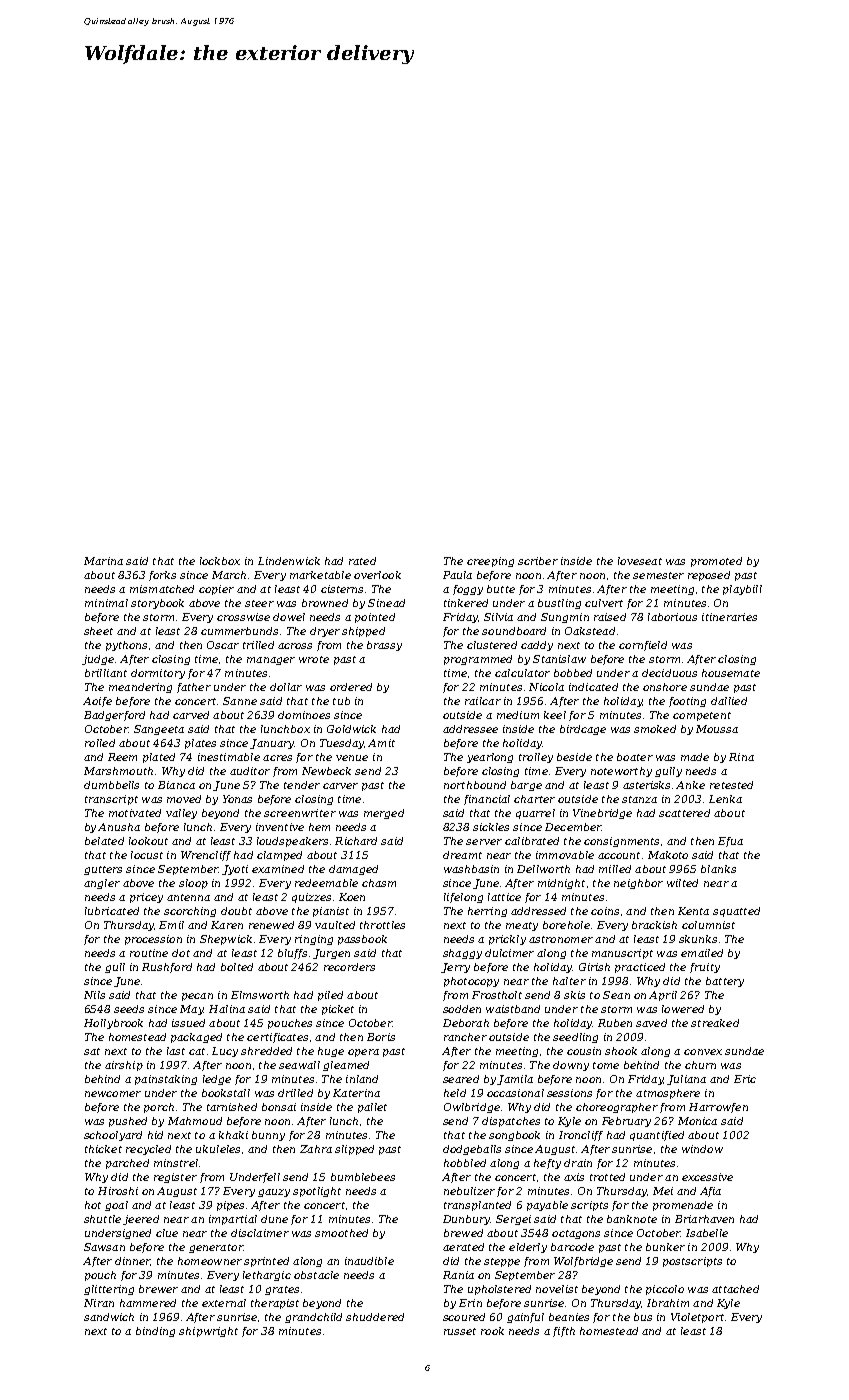 The image size is (849, 1400). Describe the element at coordinates (349, 967) in the screenshot. I see `recorders` at that location.
